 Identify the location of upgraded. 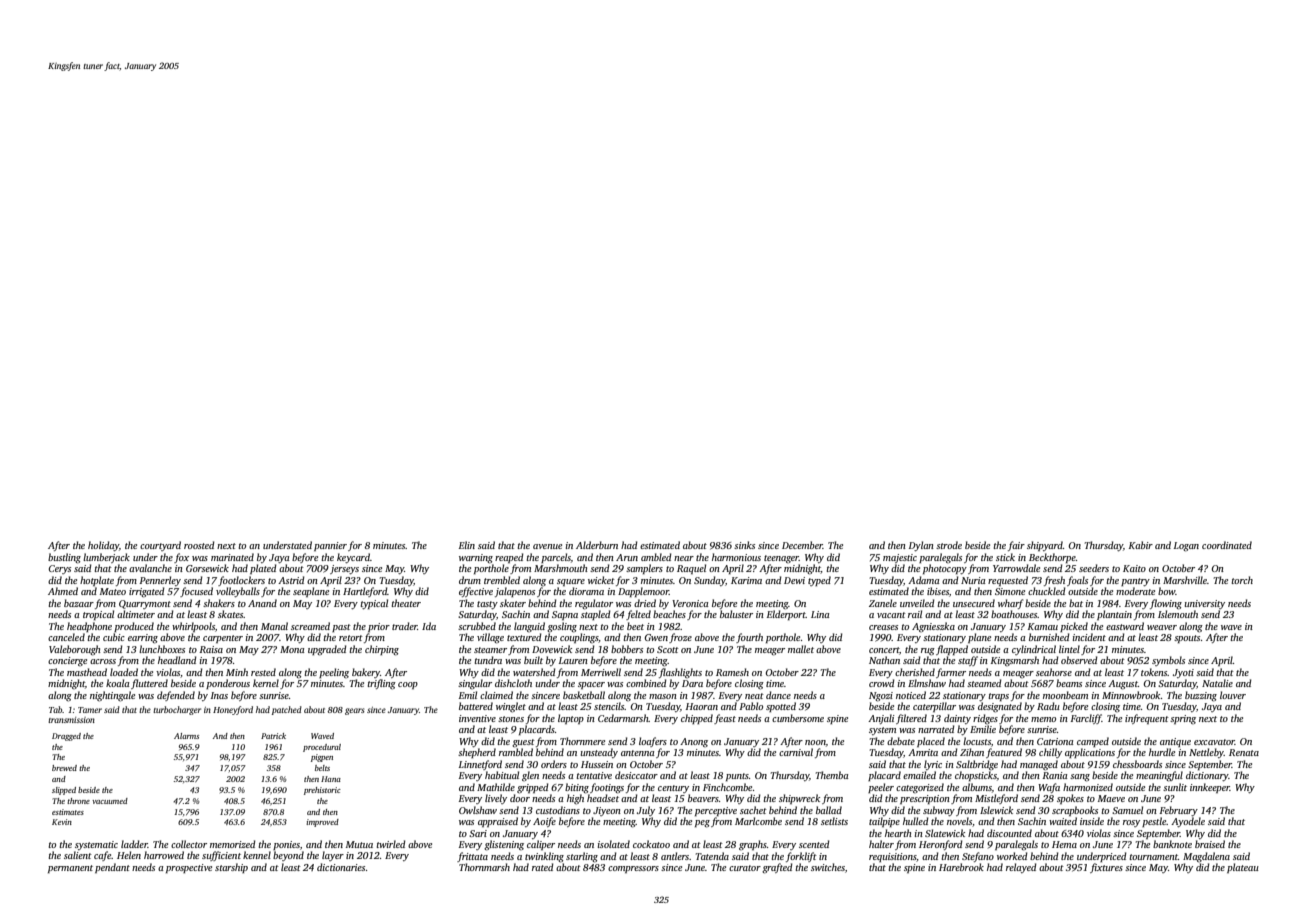
(327, 650).
